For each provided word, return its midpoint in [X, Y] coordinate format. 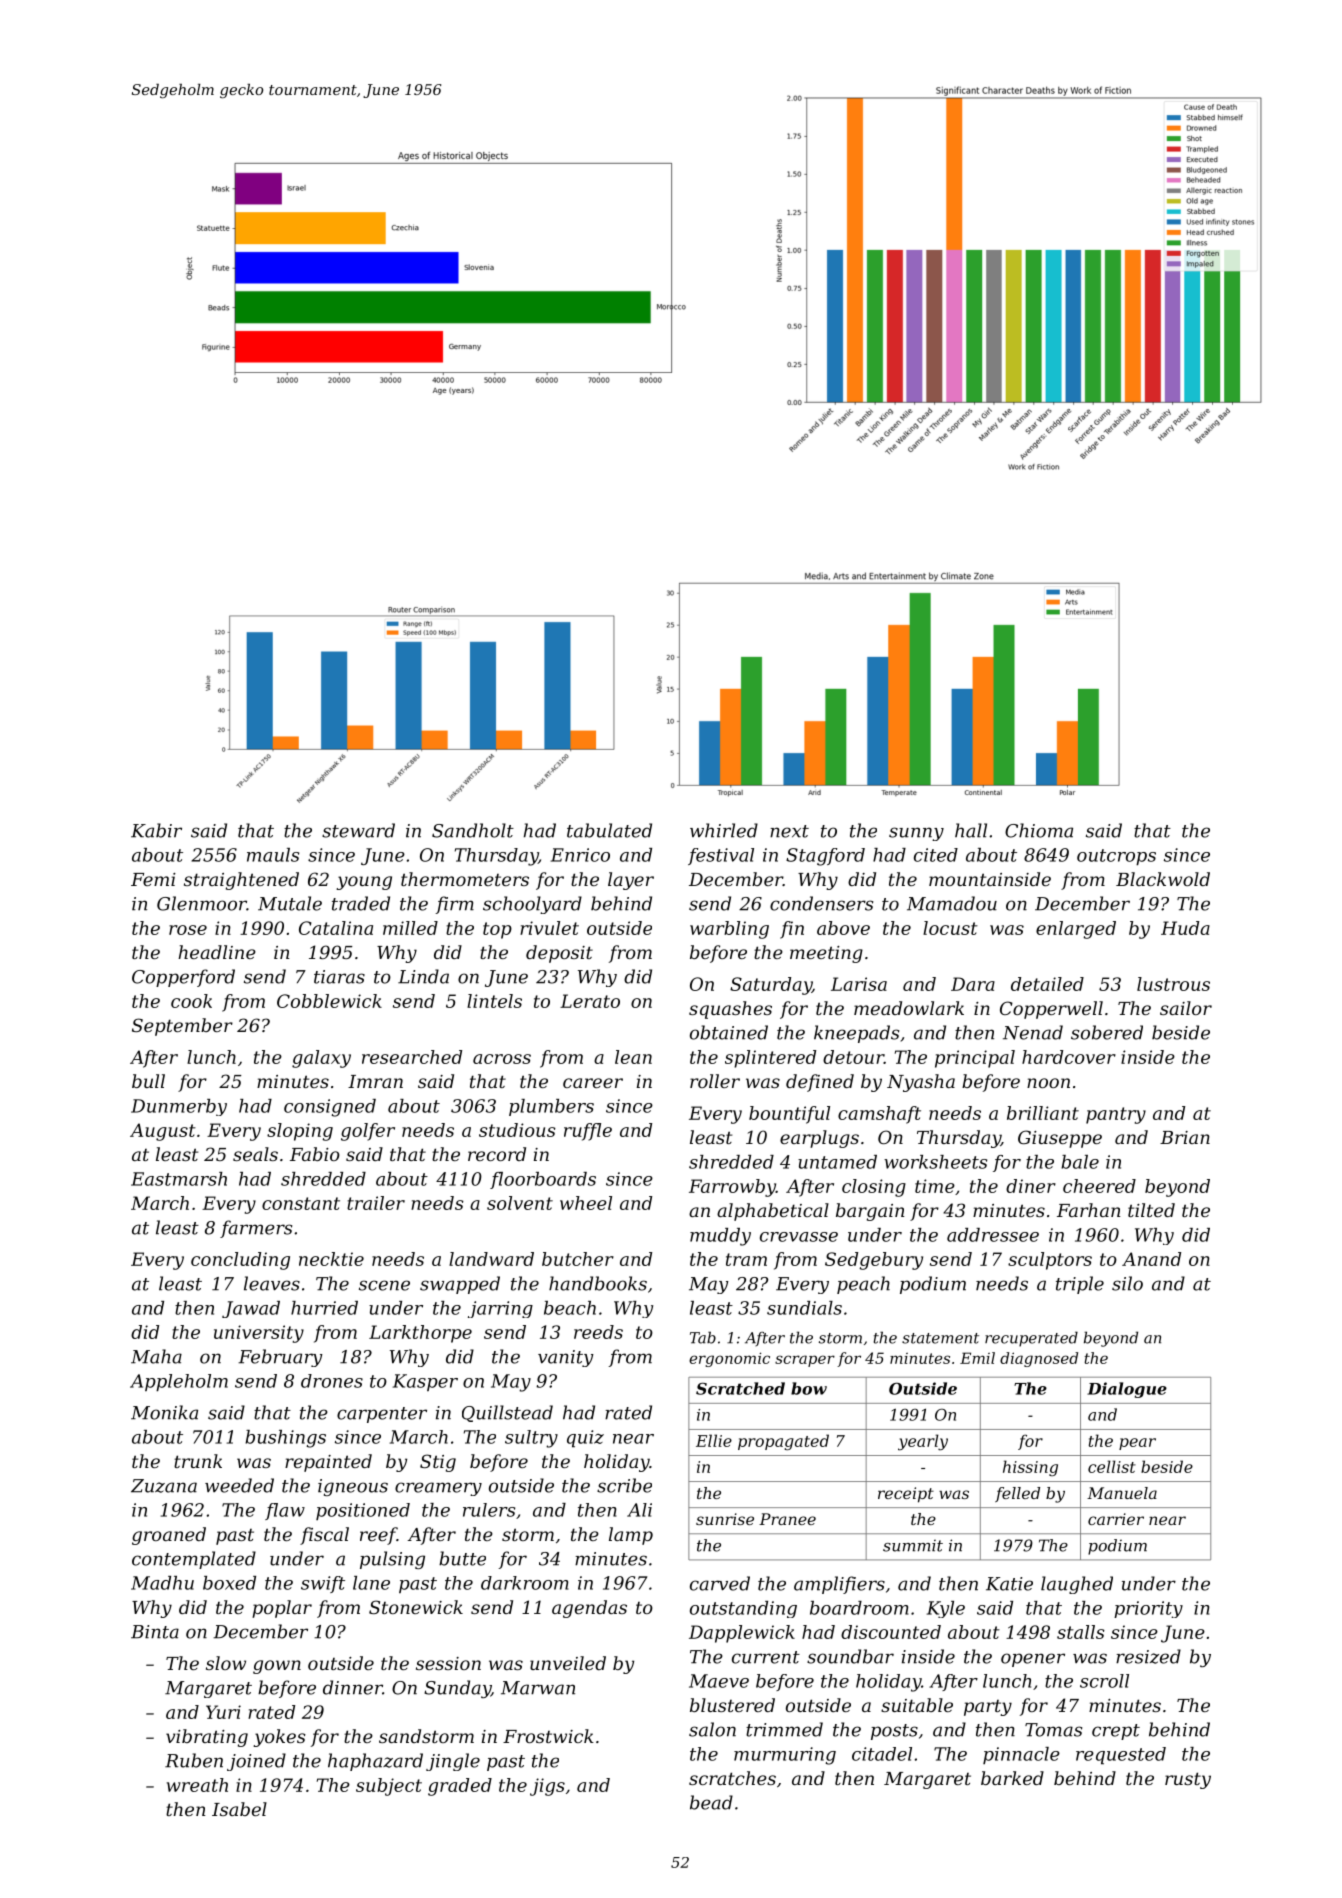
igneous [353, 1487]
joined [256, 1762]
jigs [547, 1787]
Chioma [1039, 830]
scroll [1104, 1681]
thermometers [465, 879]
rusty [1188, 1780]
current [766, 1657]
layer [631, 881]
